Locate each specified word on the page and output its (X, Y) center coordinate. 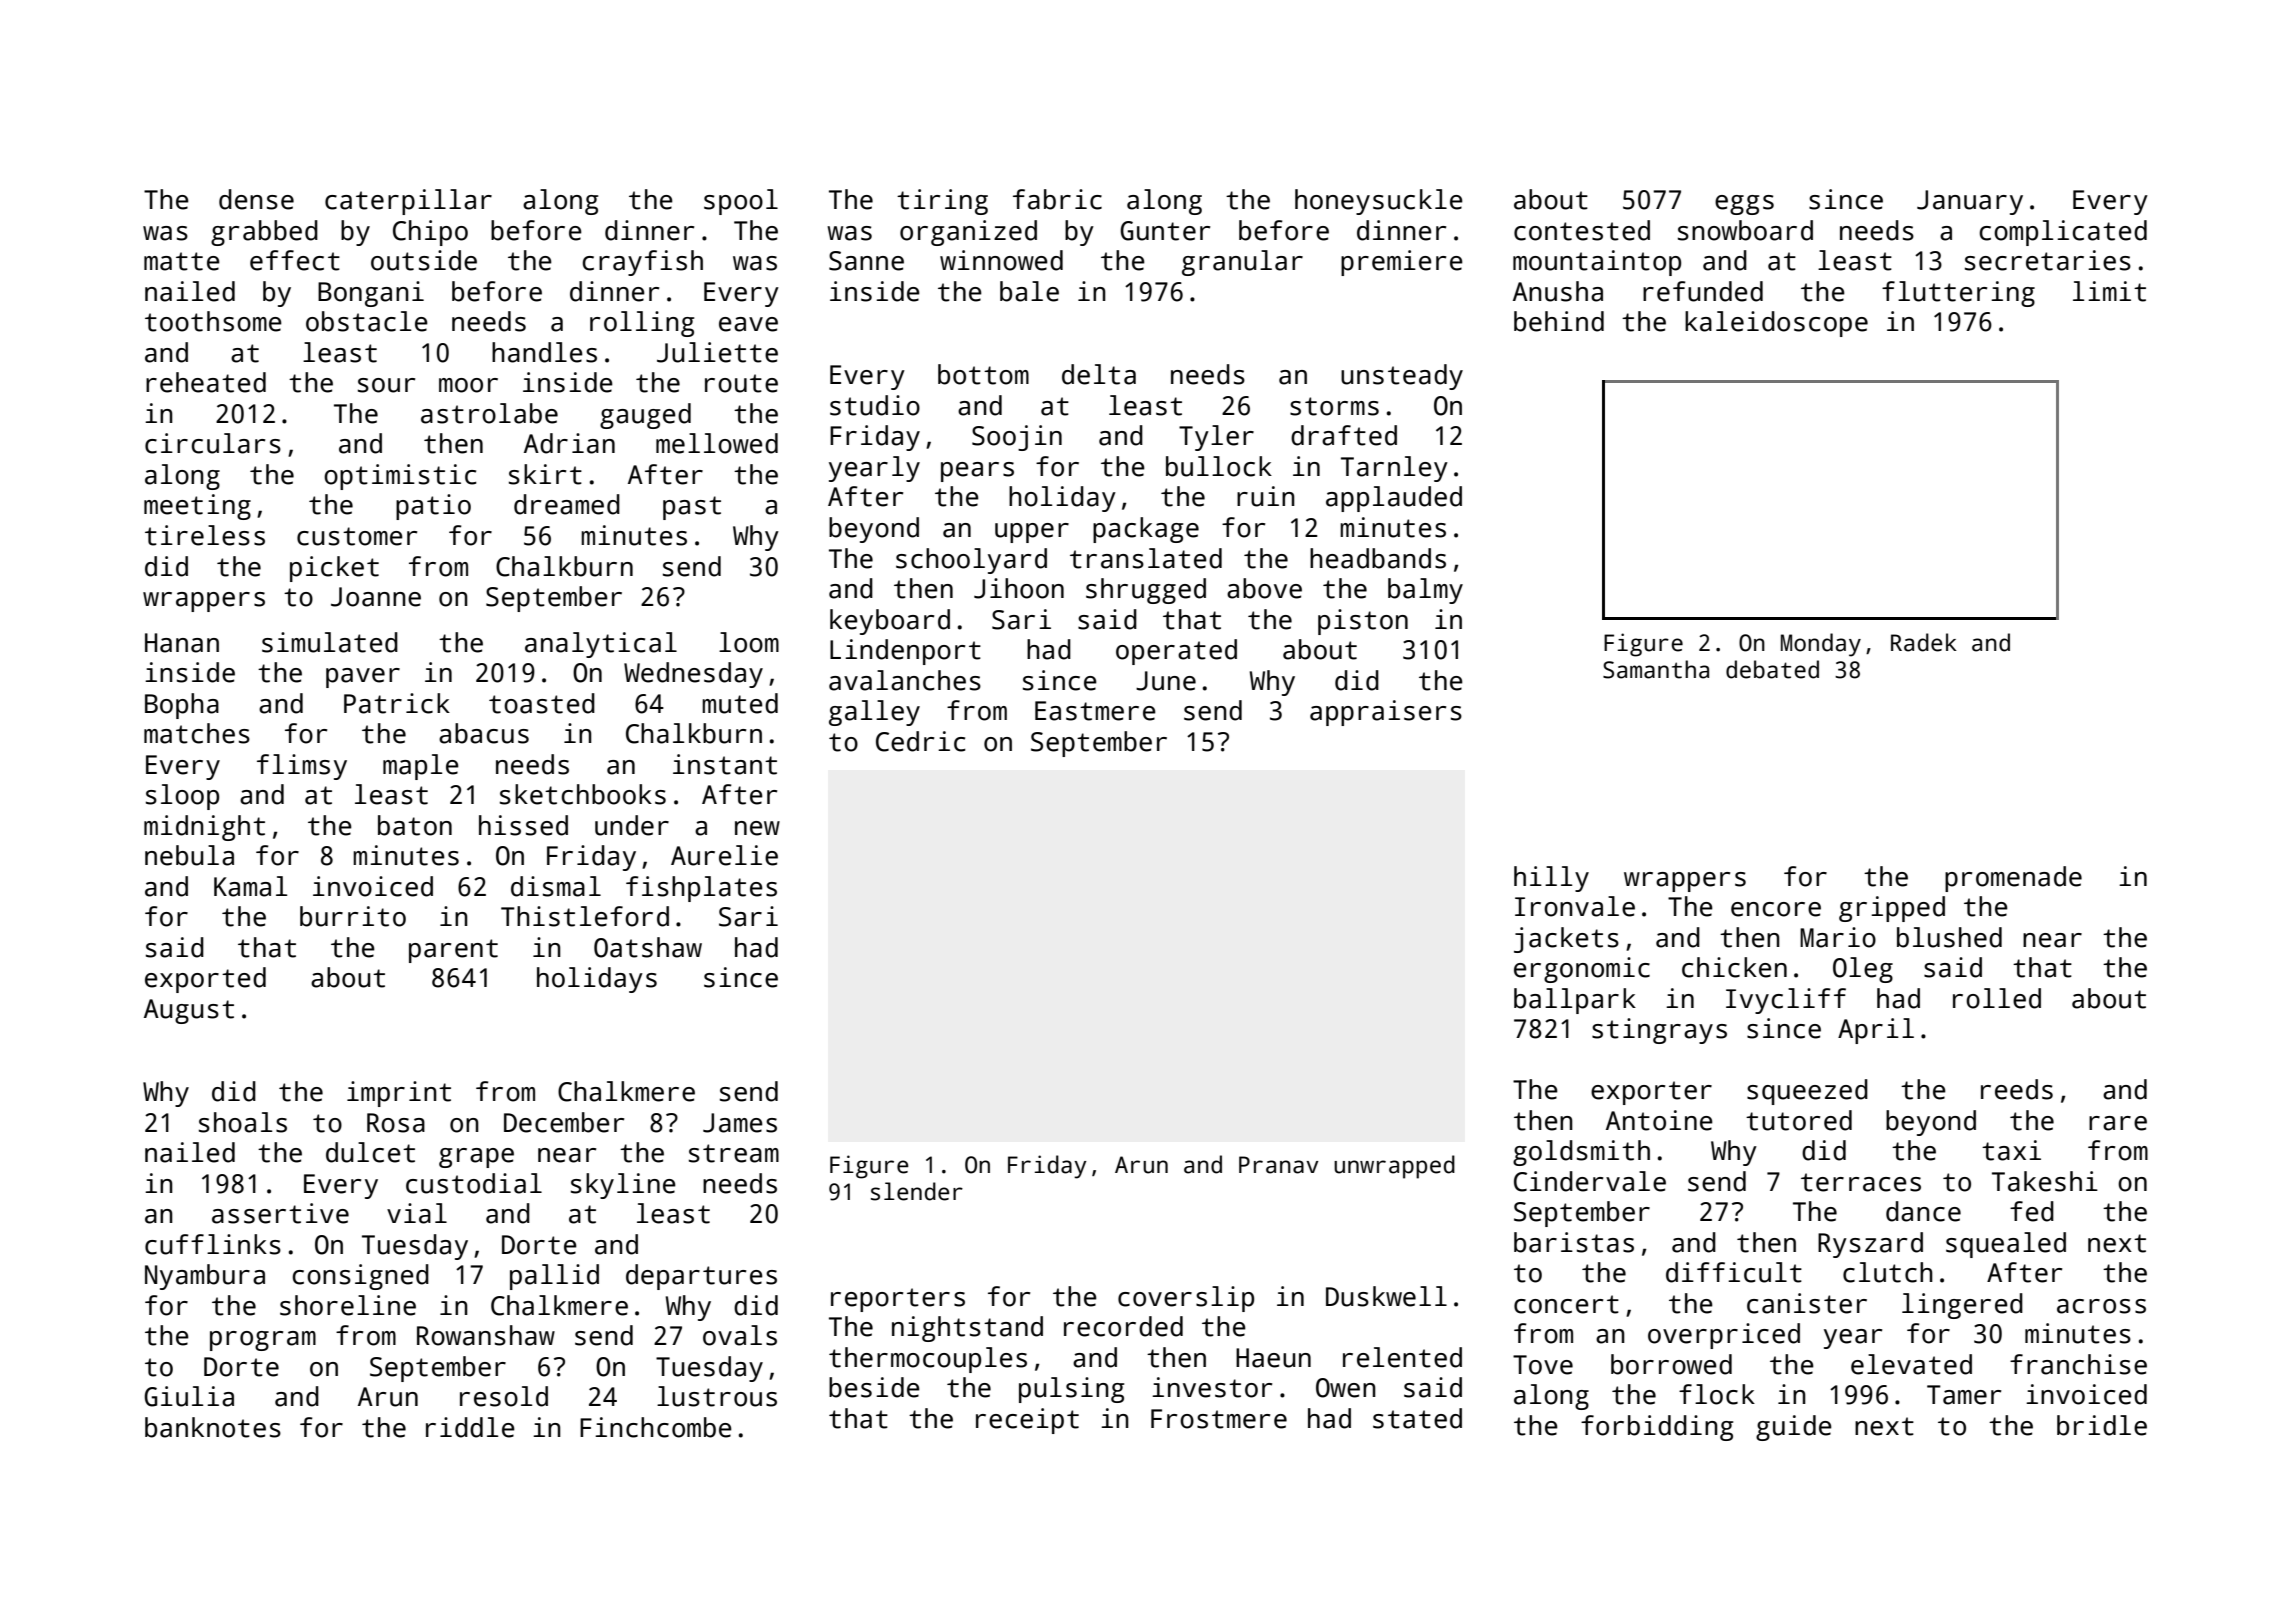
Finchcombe (656, 1427)
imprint (399, 1094)
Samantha (1656, 669)
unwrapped (1394, 1167)
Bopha (182, 706)
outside (424, 260)
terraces (1861, 1182)
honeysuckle (1379, 202)
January (1970, 202)
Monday (1821, 645)
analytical (601, 645)
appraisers (1386, 713)
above (1264, 588)
